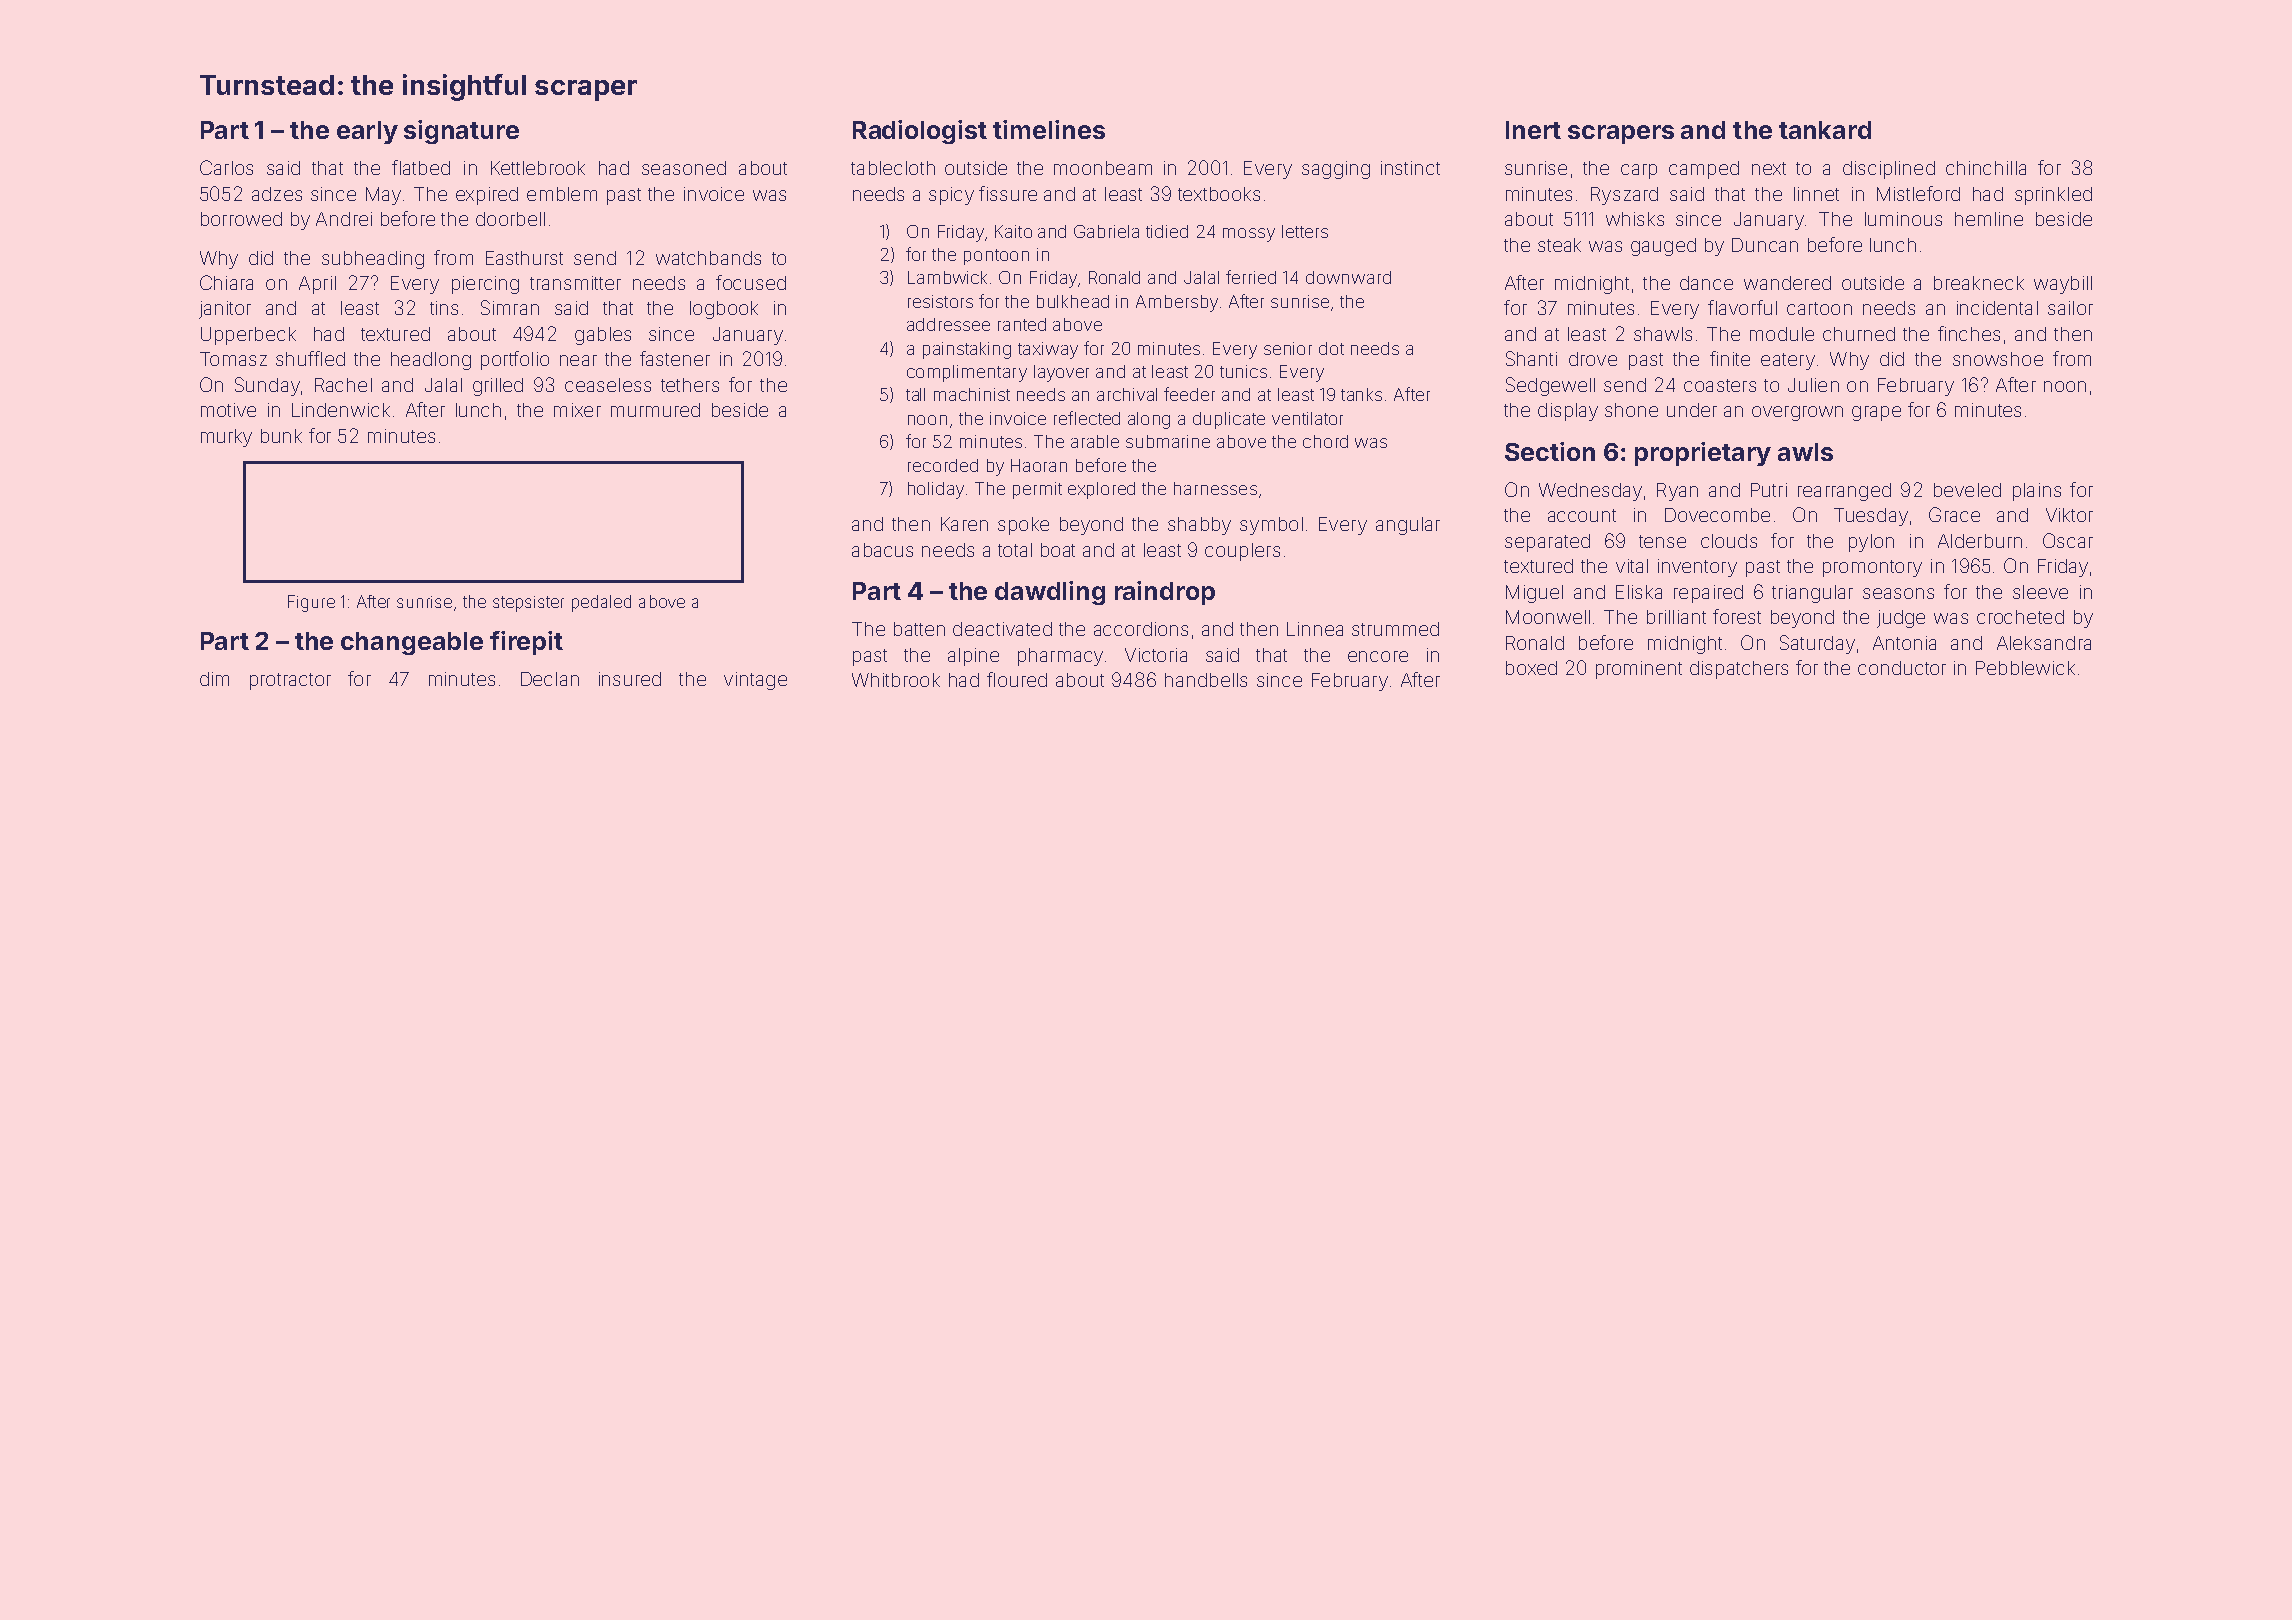 The height and width of the page is (1620, 2292). I want to click on janitor, so click(225, 310).
